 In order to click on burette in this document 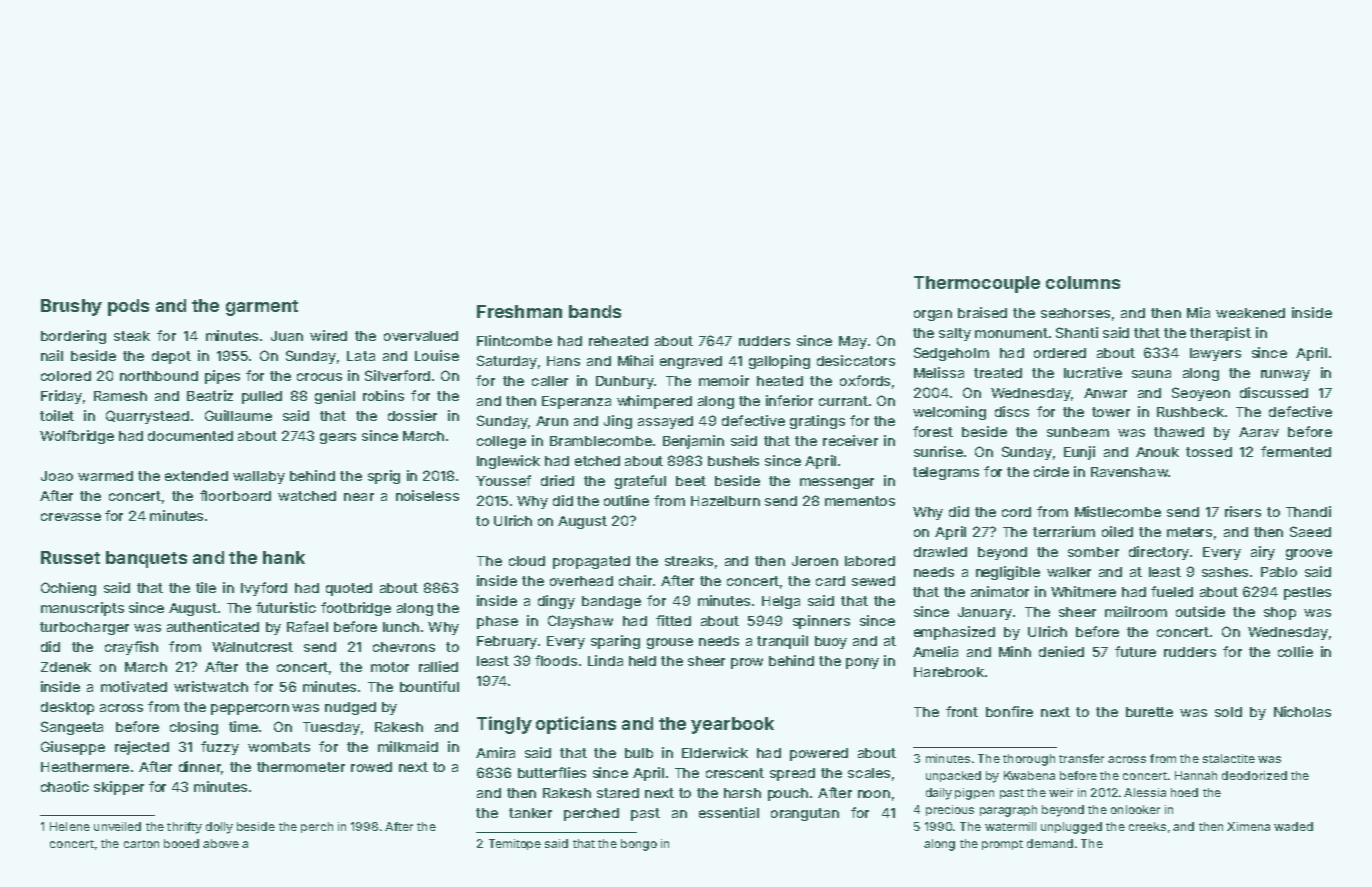, I will do `click(1149, 712)`.
